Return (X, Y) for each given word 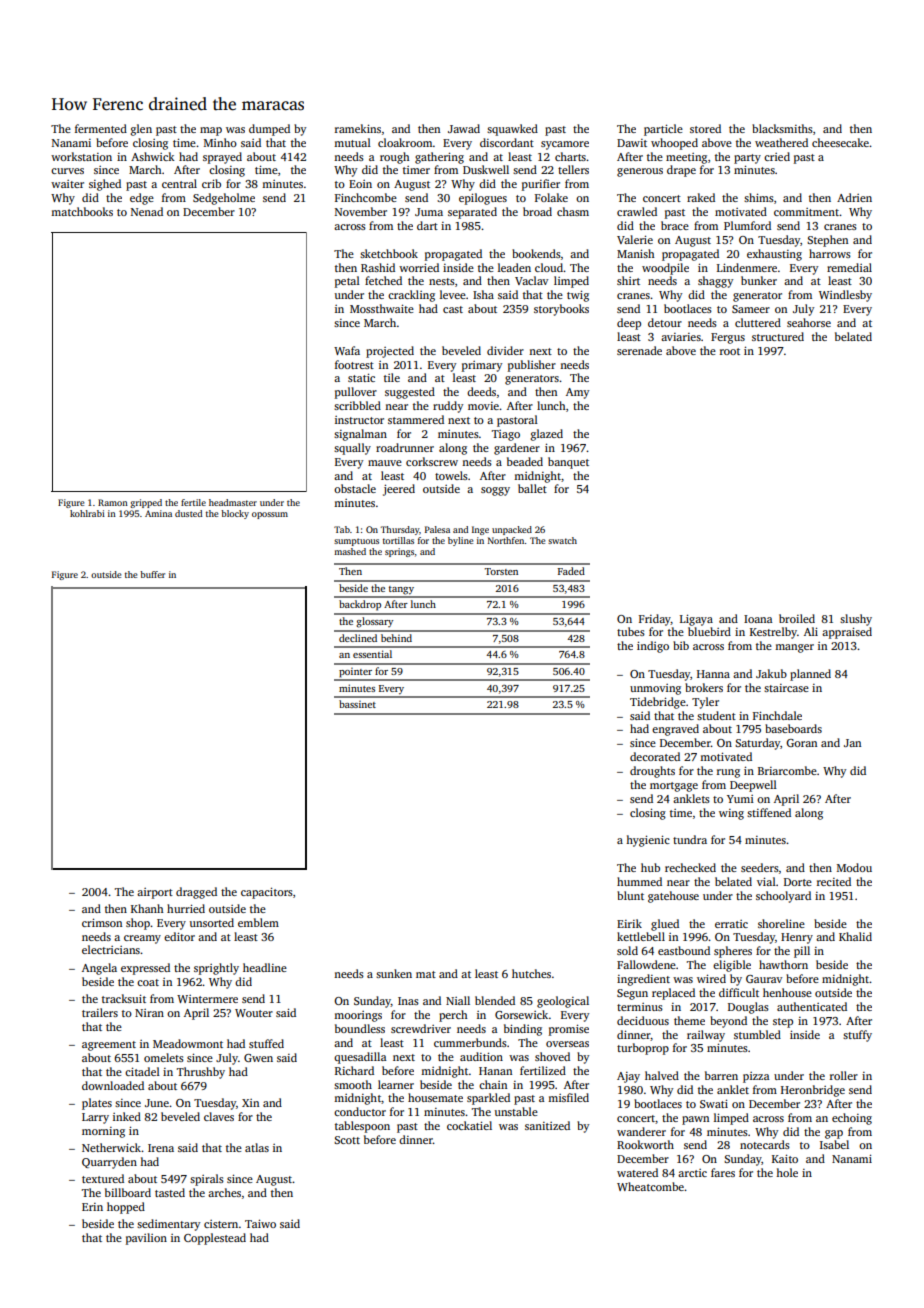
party (747, 159)
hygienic (648, 841)
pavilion (146, 1239)
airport (155, 893)
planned (810, 675)
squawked (512, 130)
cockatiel (469, 1125)
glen (141, 130)
